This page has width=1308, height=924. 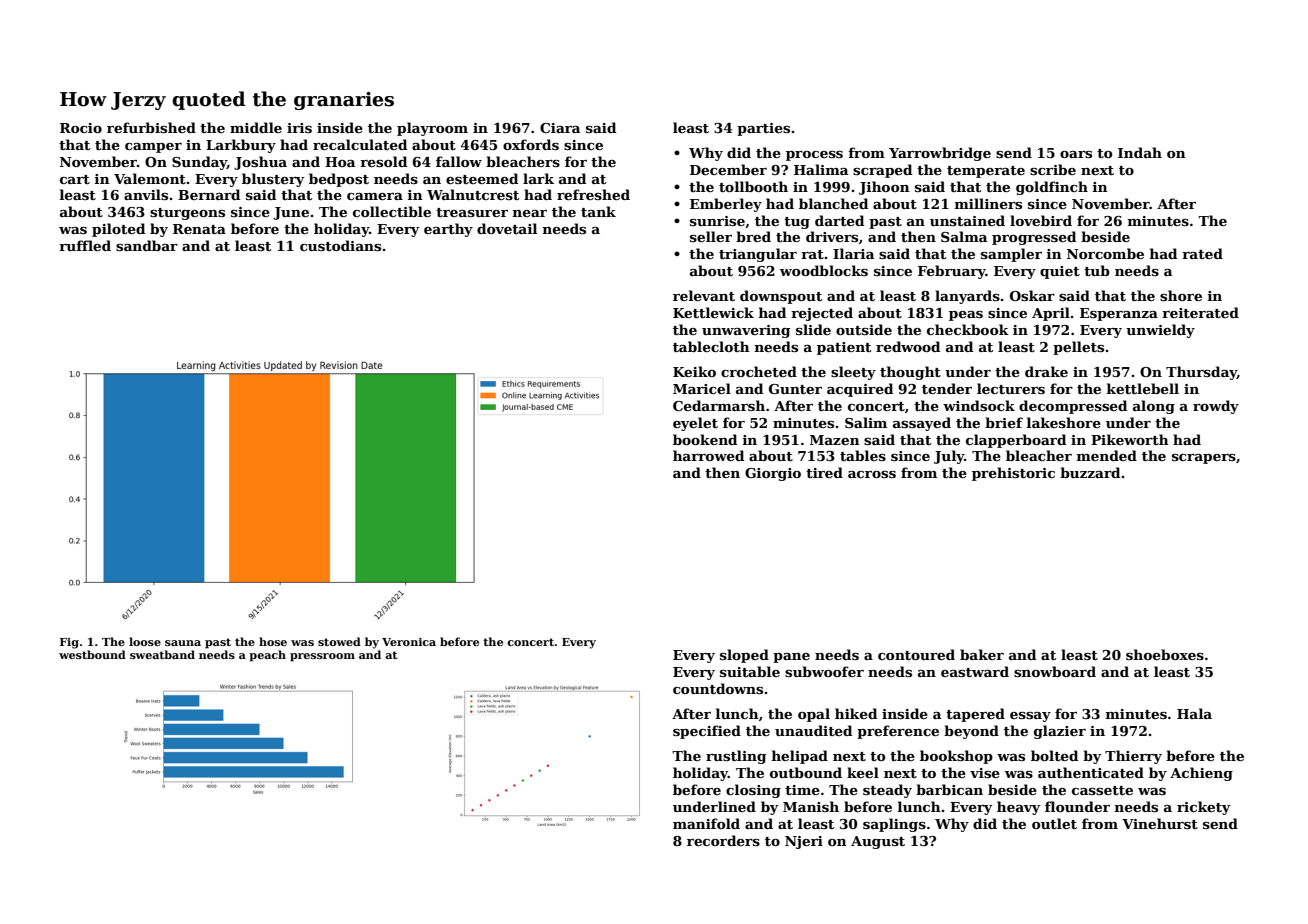 What do you see at coordinates (92, 654) in the page?
I see `westbound` at bounding box center [92, 654].
